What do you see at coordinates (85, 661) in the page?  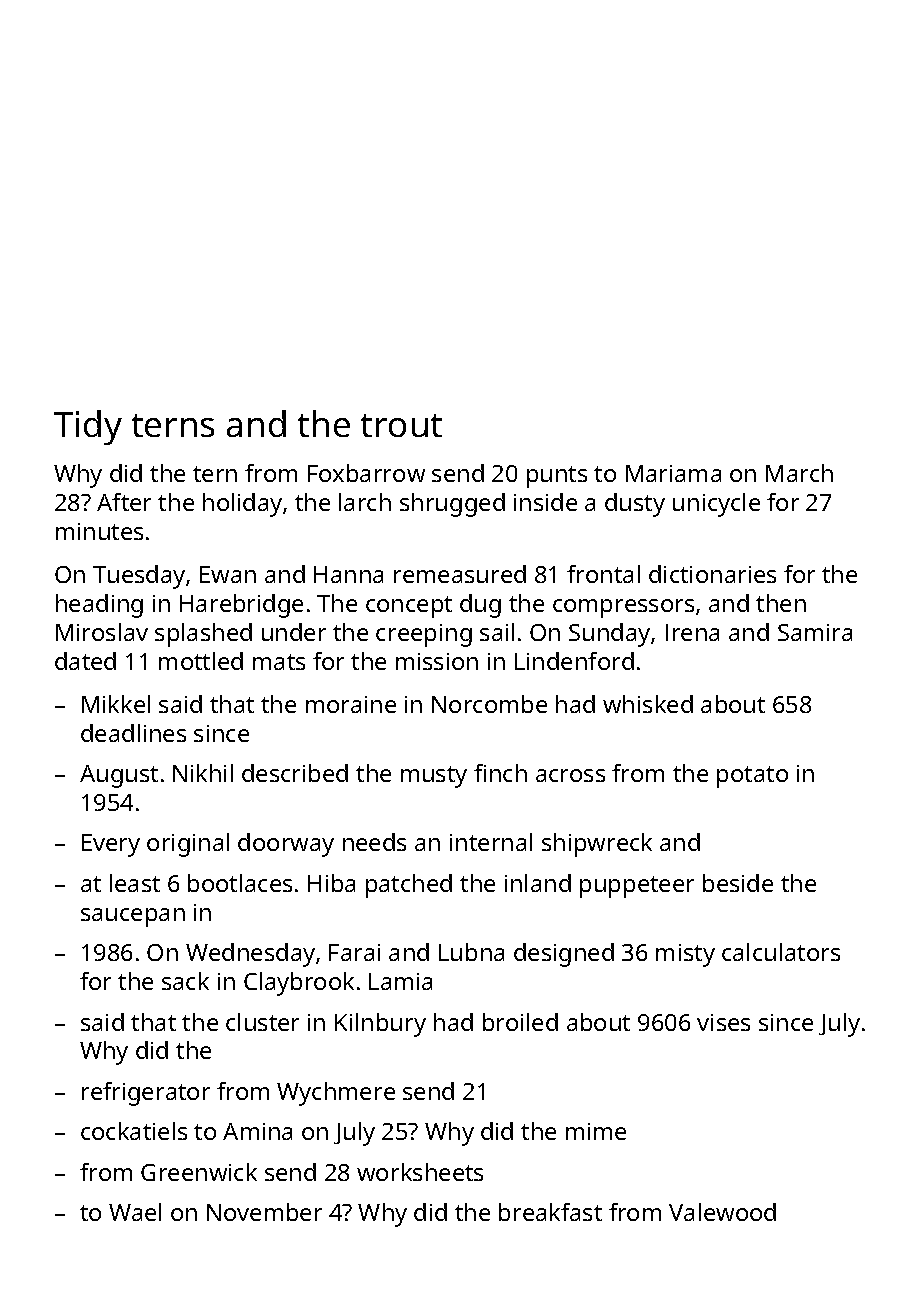 I see `dated` at bounding box center [85, 661].
